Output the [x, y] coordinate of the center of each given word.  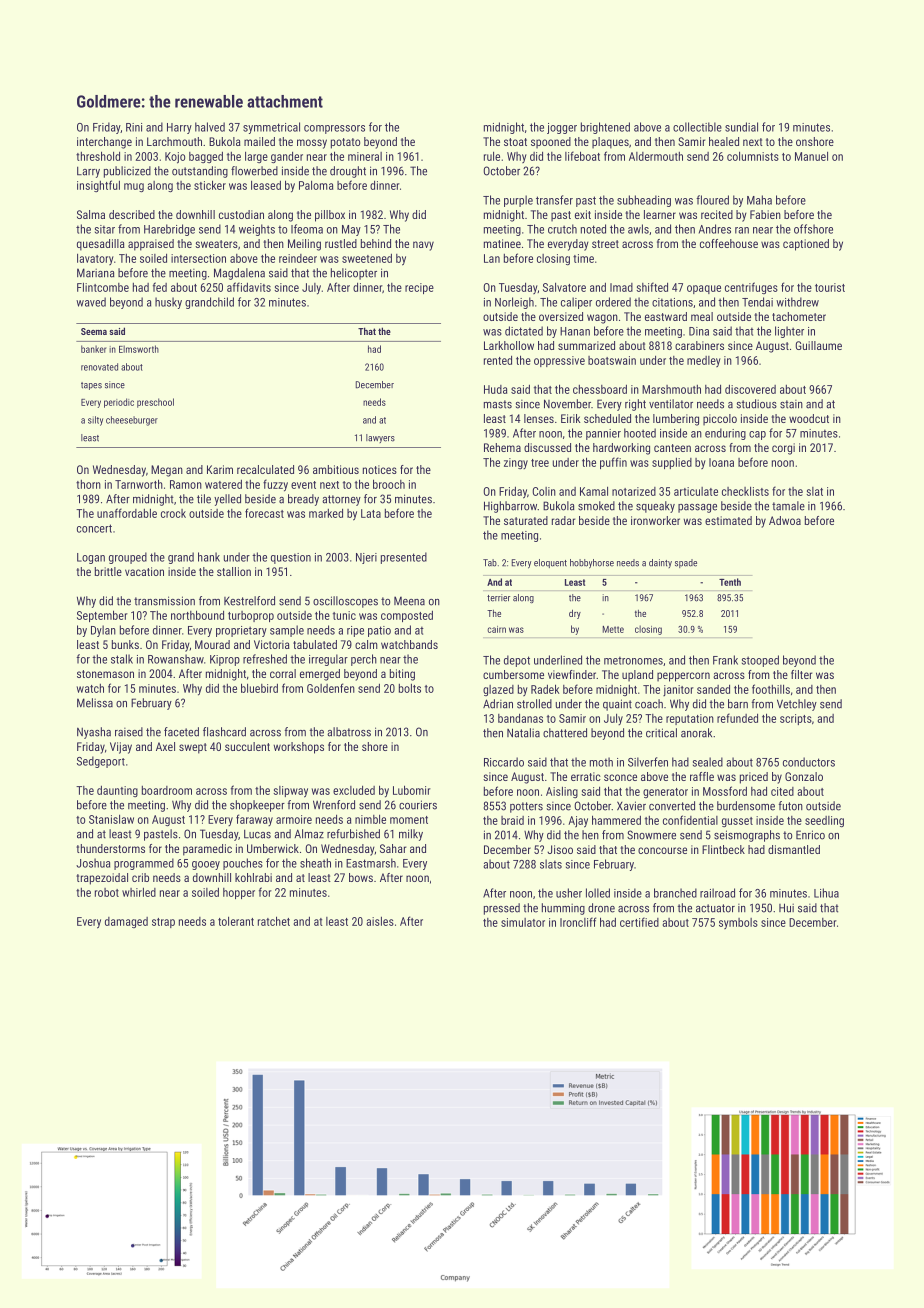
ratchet [274, 921]
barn [738, 704]
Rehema [502, 447]
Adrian [498, 704]
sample [287, 631]
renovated [99, 367]
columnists [753, 156]
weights [257, 230]
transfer [554, 200]
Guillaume [818, 345]
